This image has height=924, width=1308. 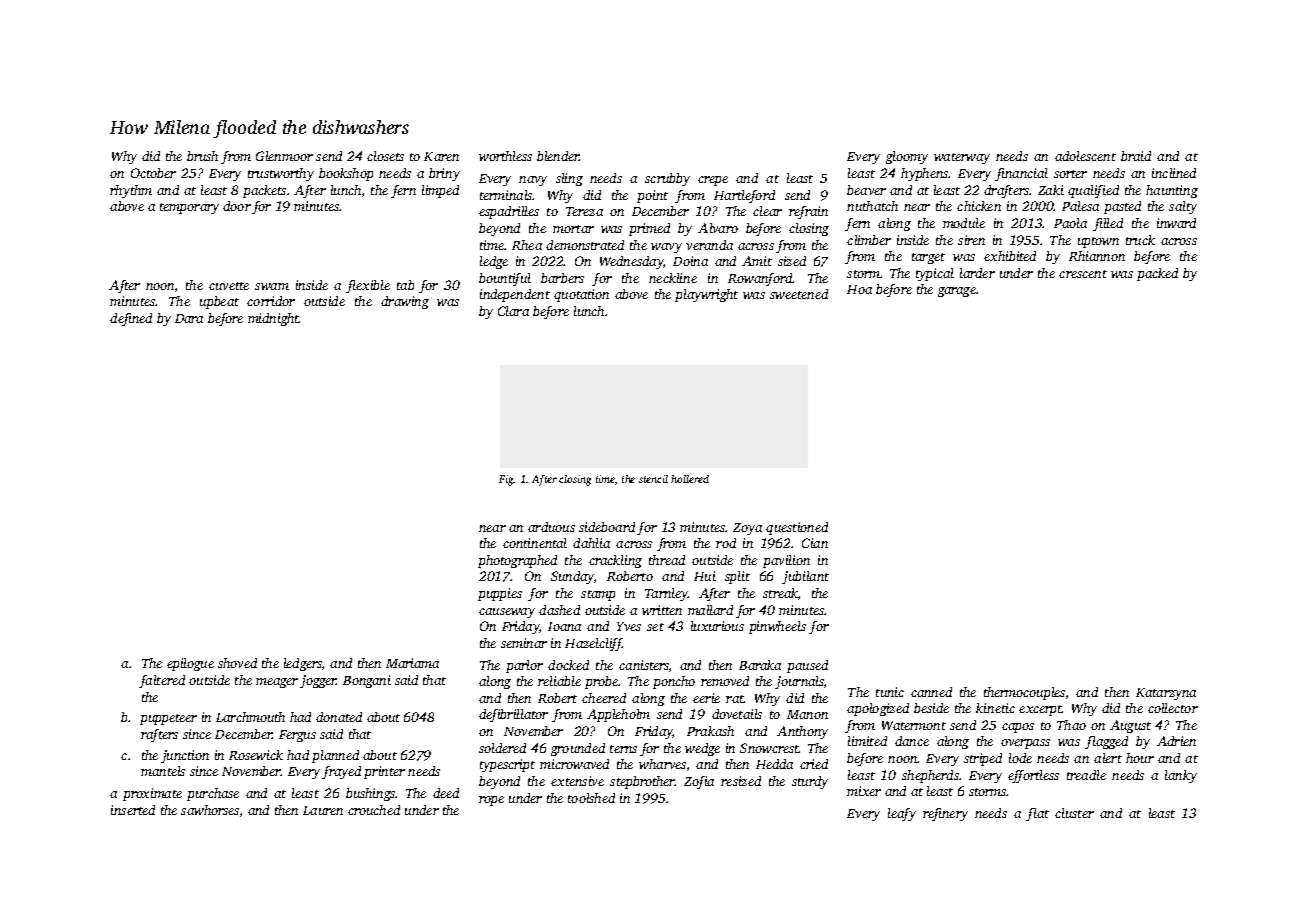 I want to click on stencil, so click(x=653, y=479).
